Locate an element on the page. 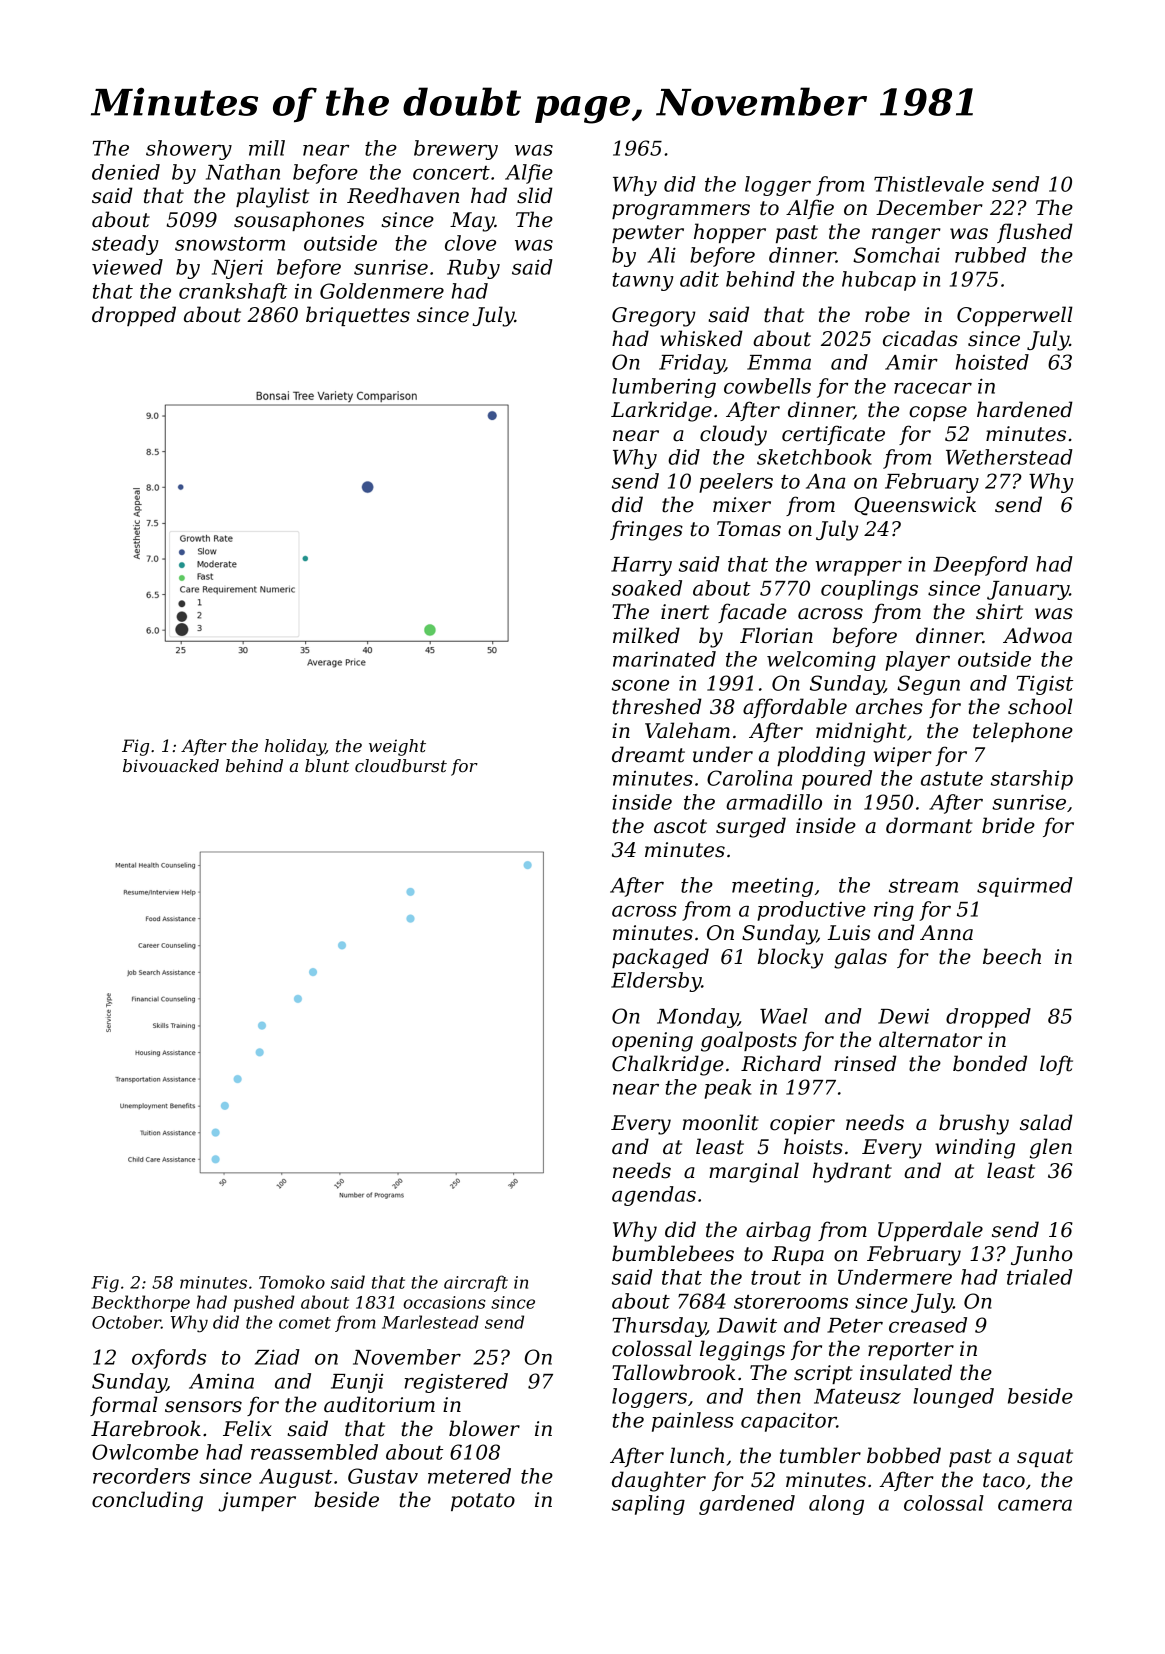 The image size is (1165, 1654). flushed is located at coordinates (1035, 233).
